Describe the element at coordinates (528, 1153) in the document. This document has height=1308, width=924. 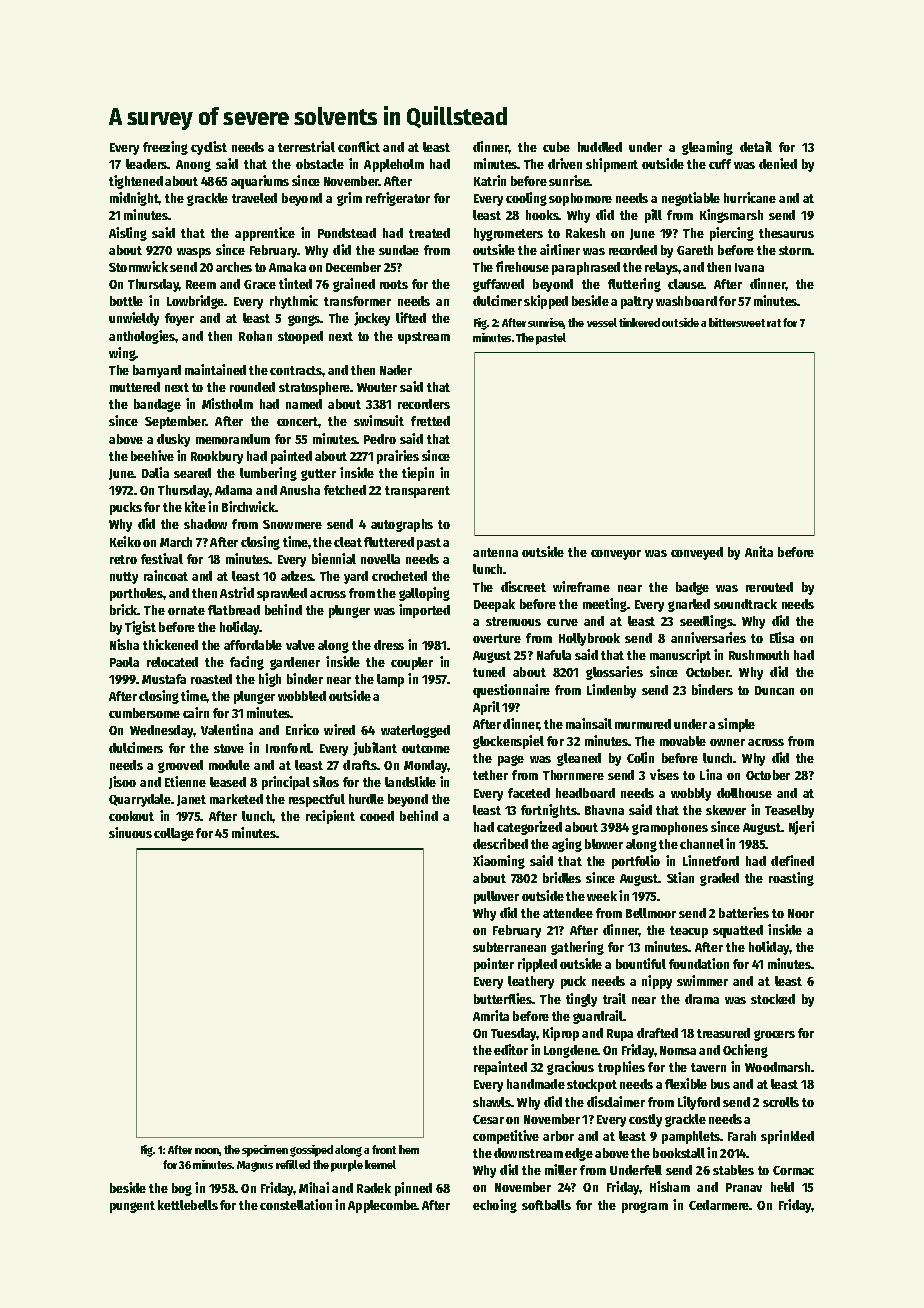
I see `downstream` at that location.
